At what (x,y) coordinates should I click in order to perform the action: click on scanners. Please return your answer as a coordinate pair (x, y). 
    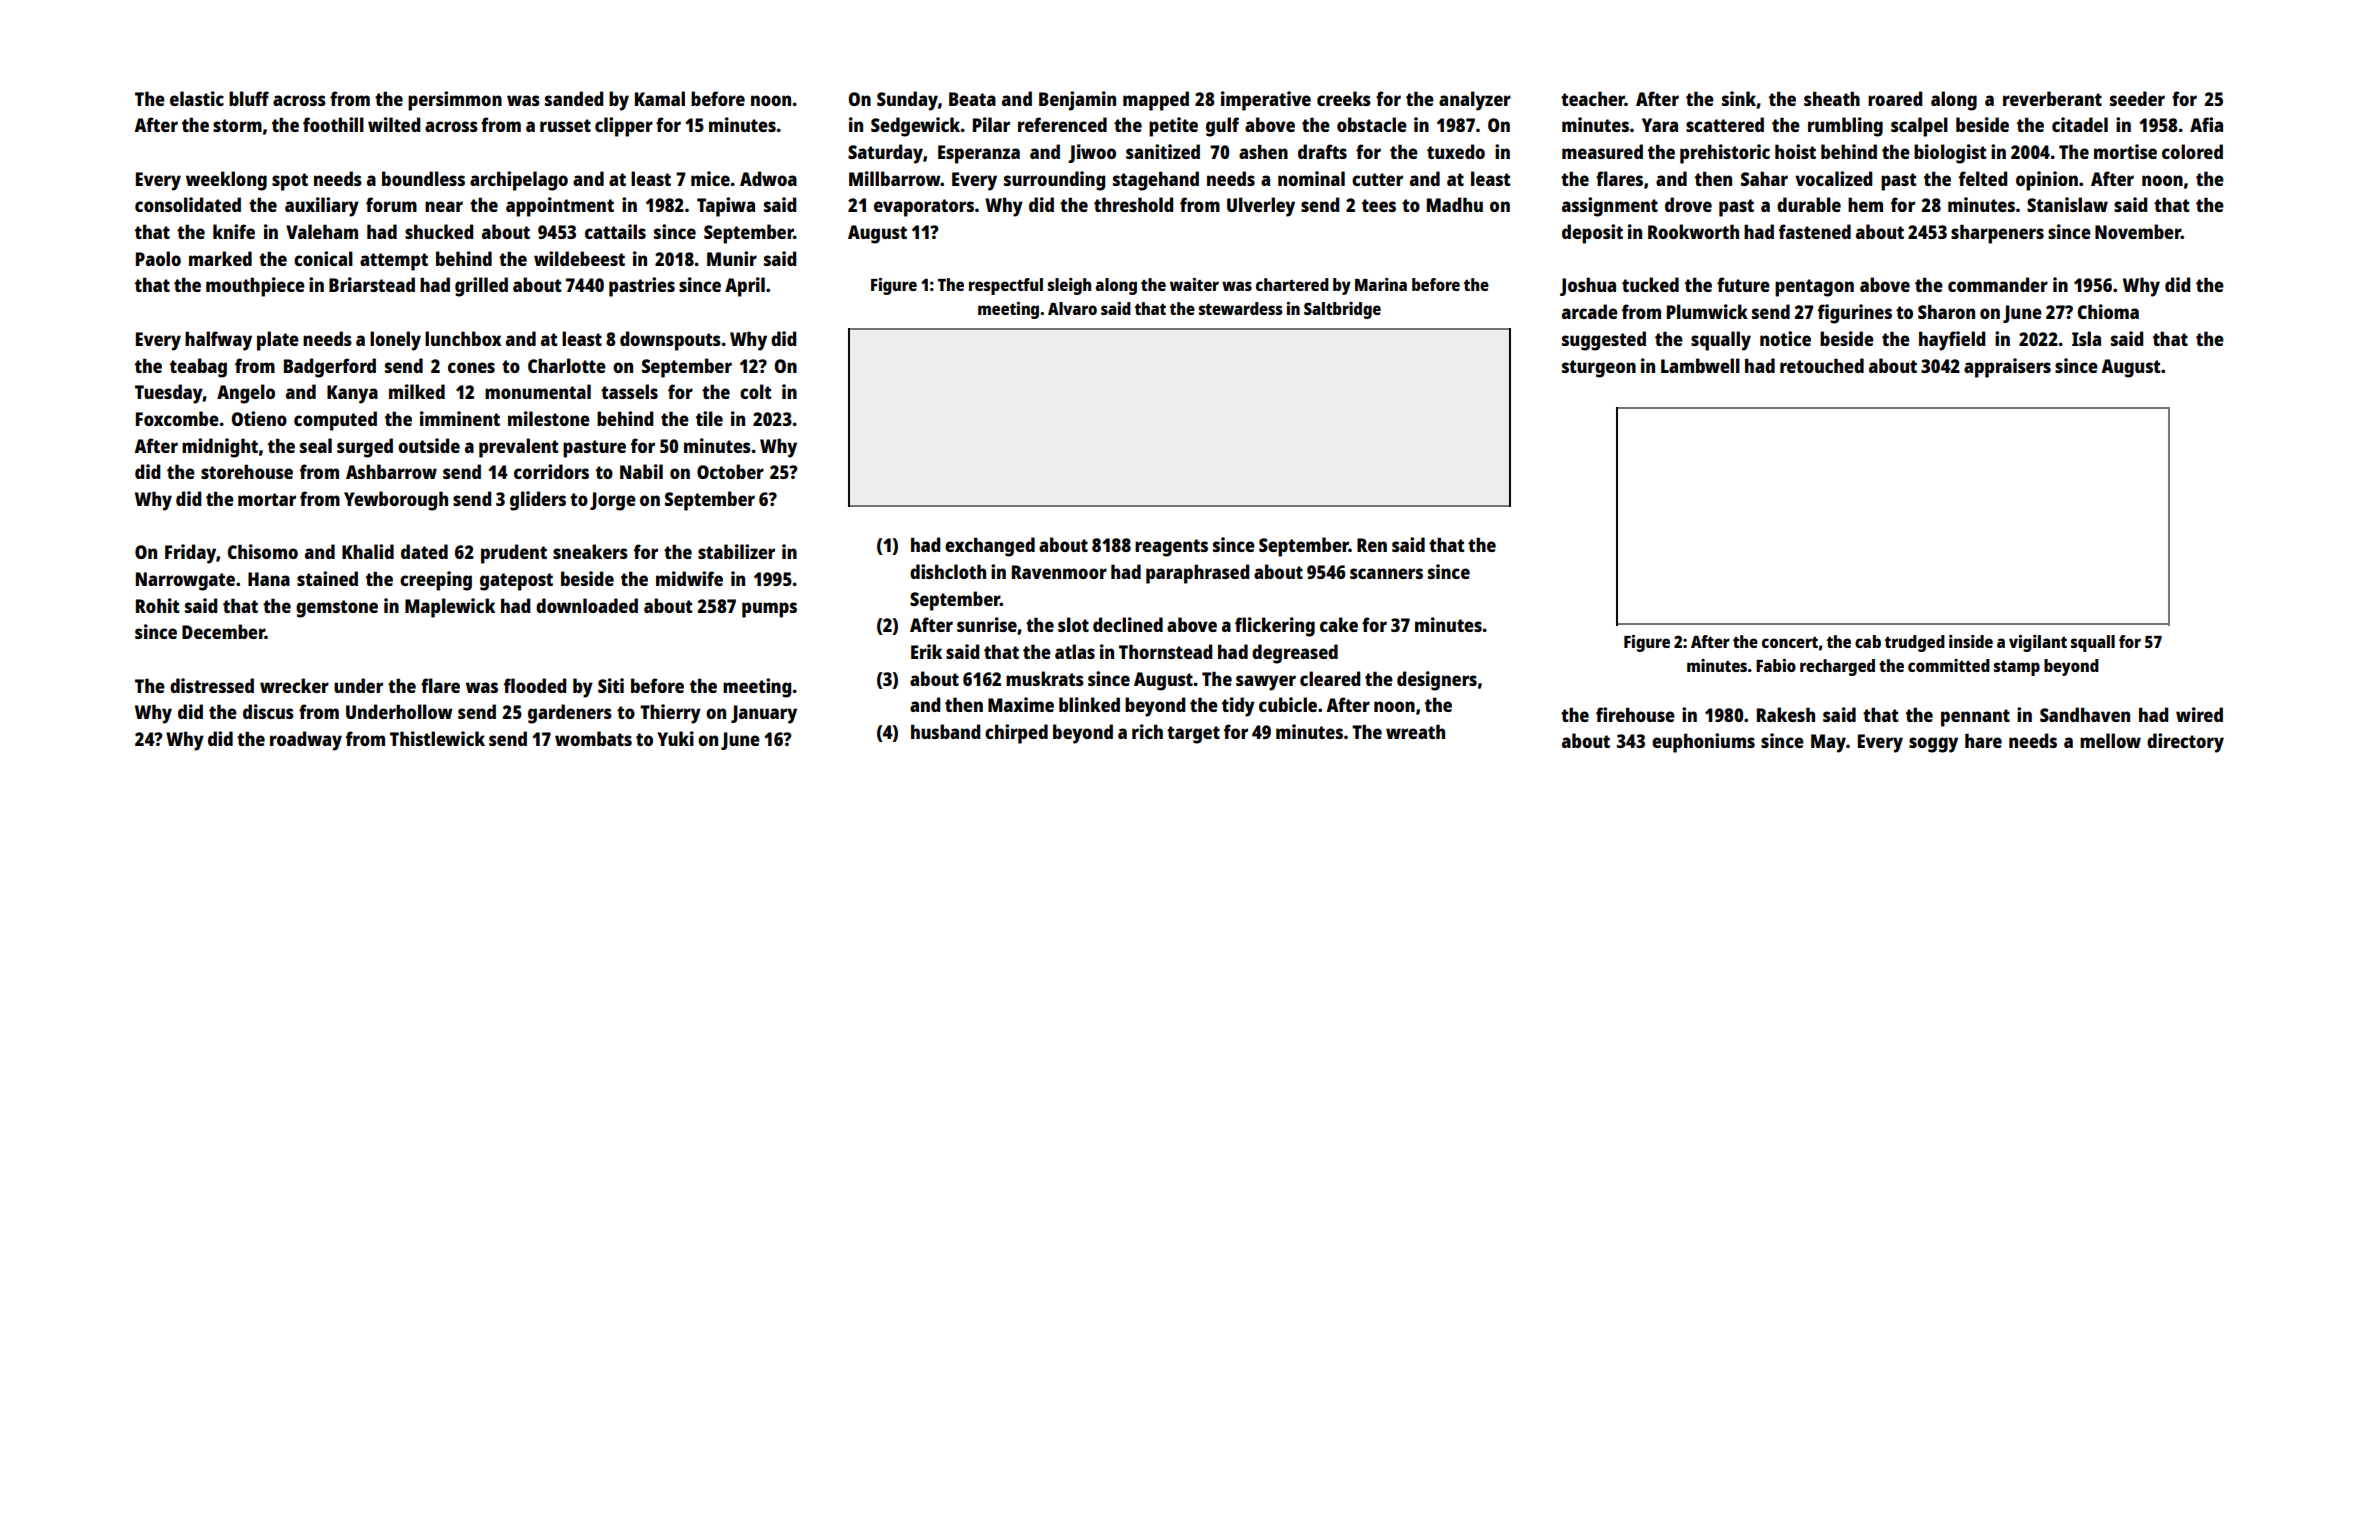
    Looking at the image, I should click on (1386, 573).
